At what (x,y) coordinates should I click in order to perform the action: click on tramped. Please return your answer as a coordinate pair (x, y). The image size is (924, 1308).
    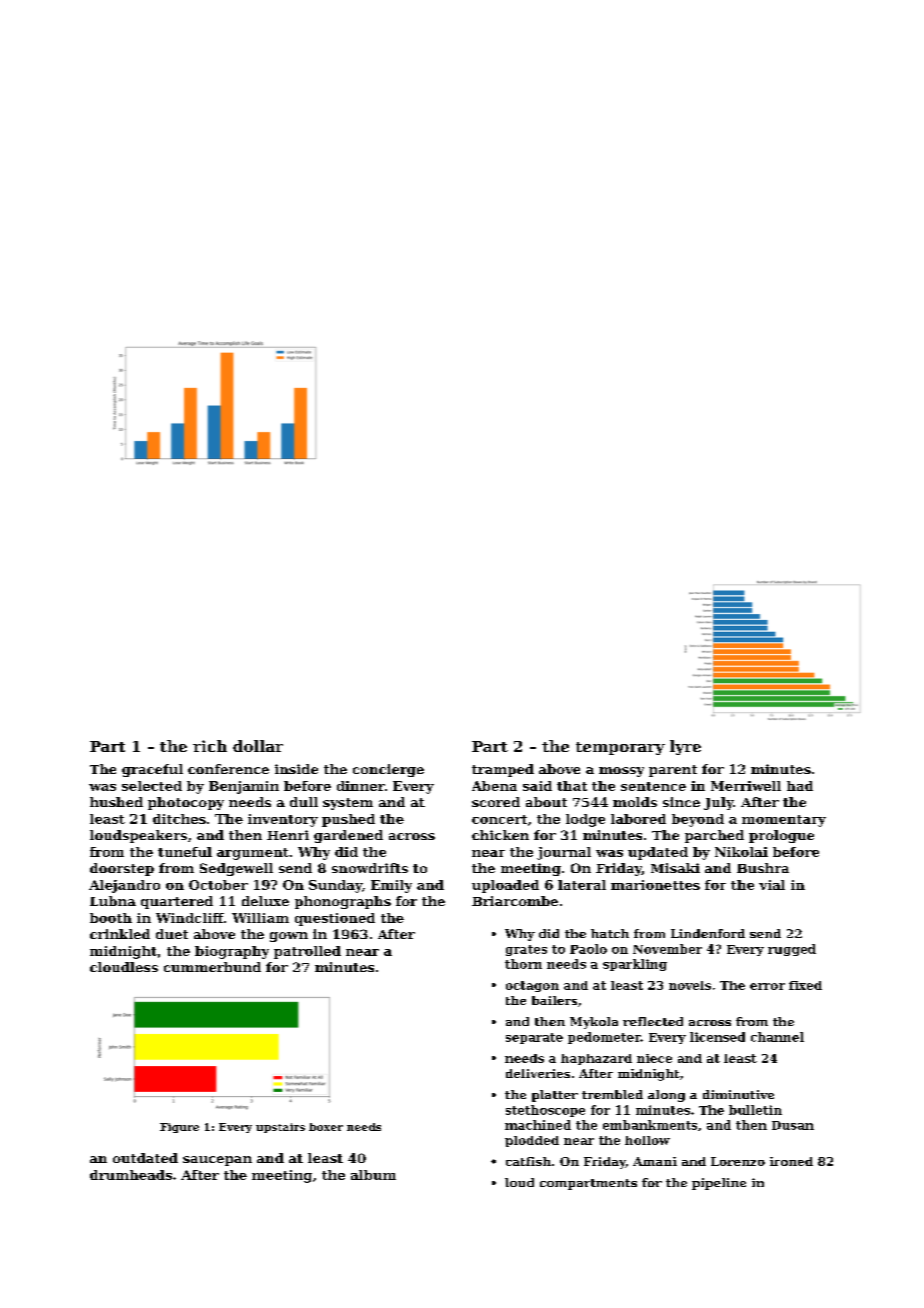
    Looking at the image, I should click on (503, 770).
